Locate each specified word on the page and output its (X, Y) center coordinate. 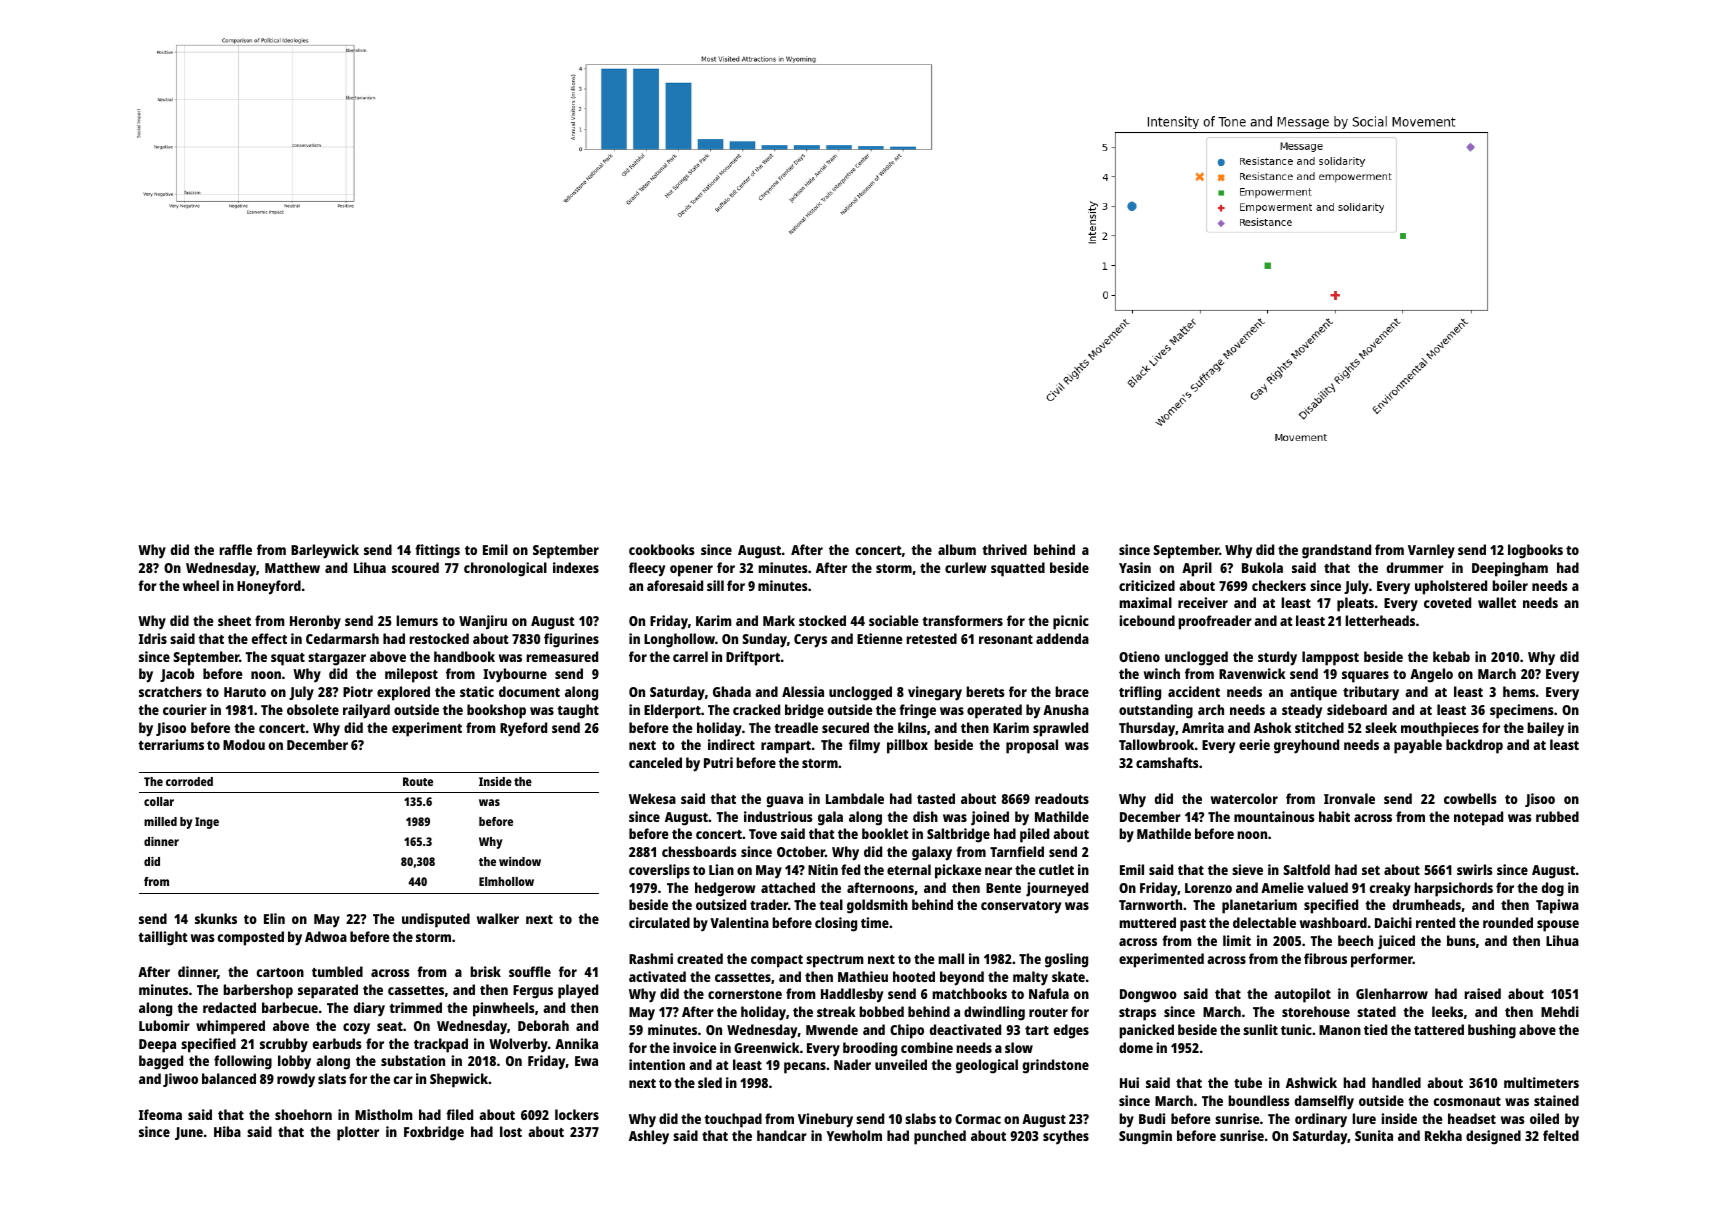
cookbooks (662, 549)
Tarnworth (1150, 904)
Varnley (1431, 551)
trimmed (415, 1007)
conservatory (1021, 907)
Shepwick (459, 1080)
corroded (189, 781)
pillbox (907, 746)
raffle (236, 549)
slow (1019, 1047)
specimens (1522, 711)
